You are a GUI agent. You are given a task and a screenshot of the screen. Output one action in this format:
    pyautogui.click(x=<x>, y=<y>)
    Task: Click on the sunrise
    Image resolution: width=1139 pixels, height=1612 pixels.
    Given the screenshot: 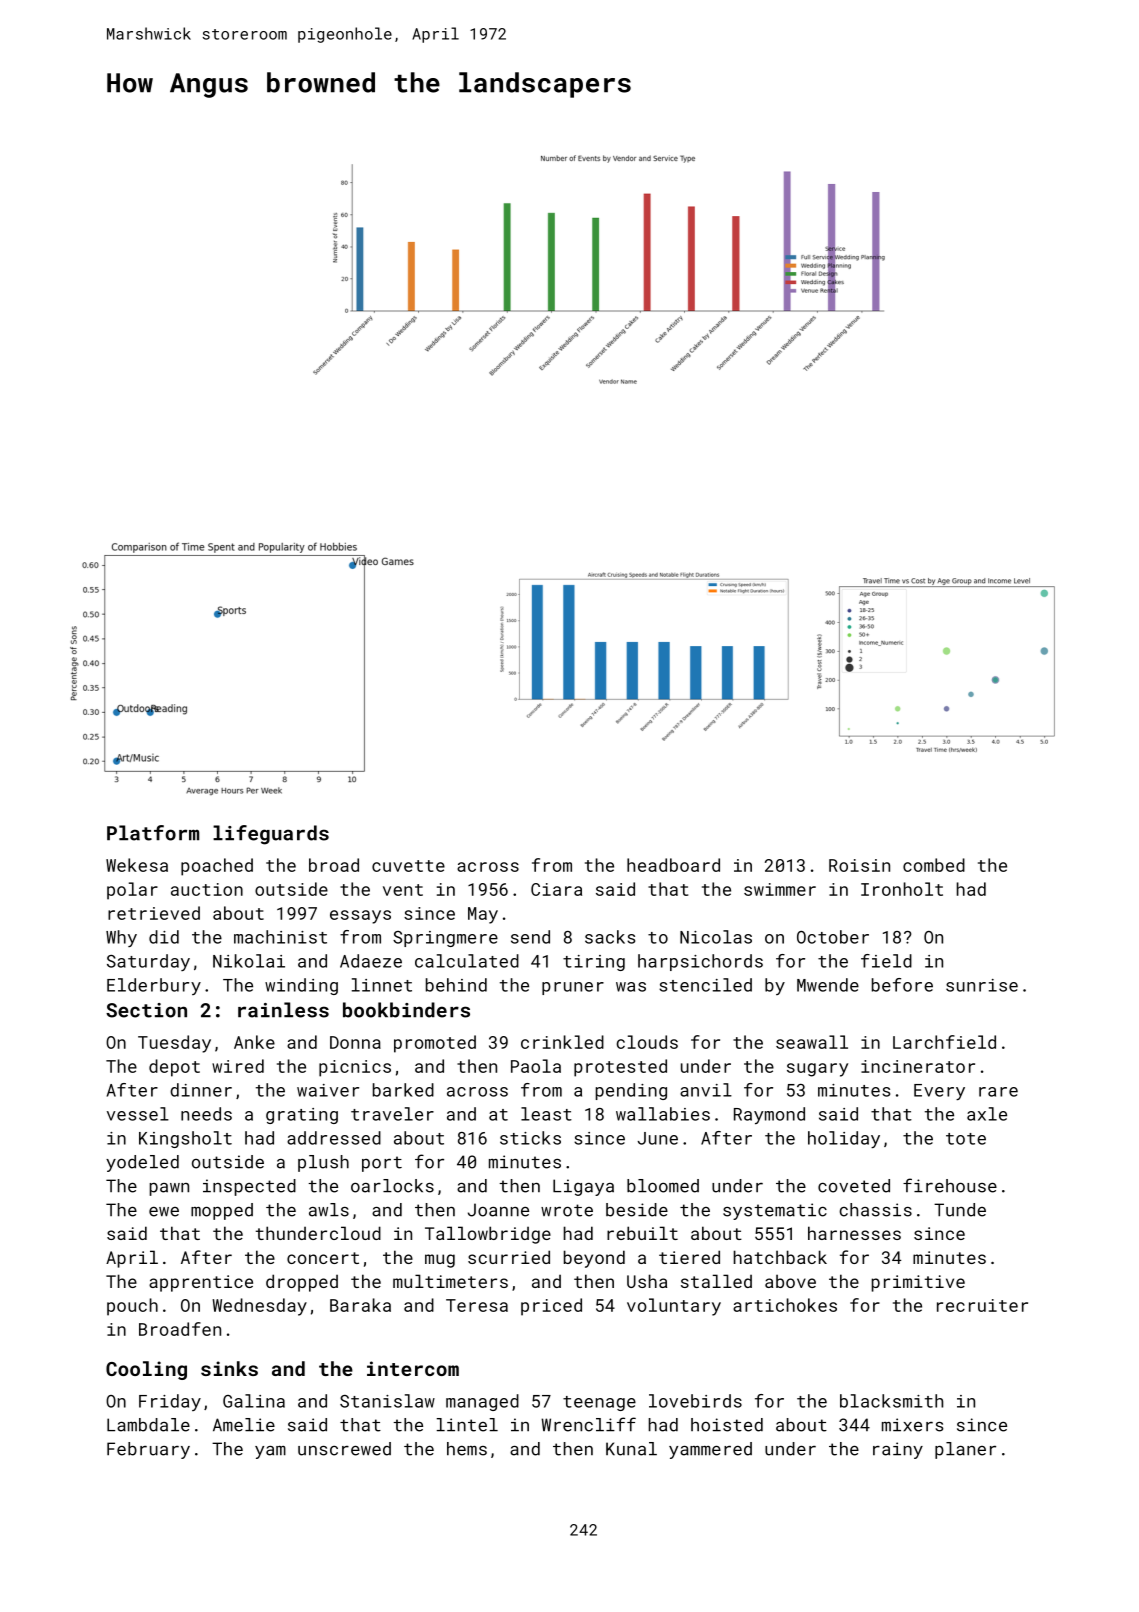 What is the action you would take?
    pyautogui.click(x=982, y=985)
